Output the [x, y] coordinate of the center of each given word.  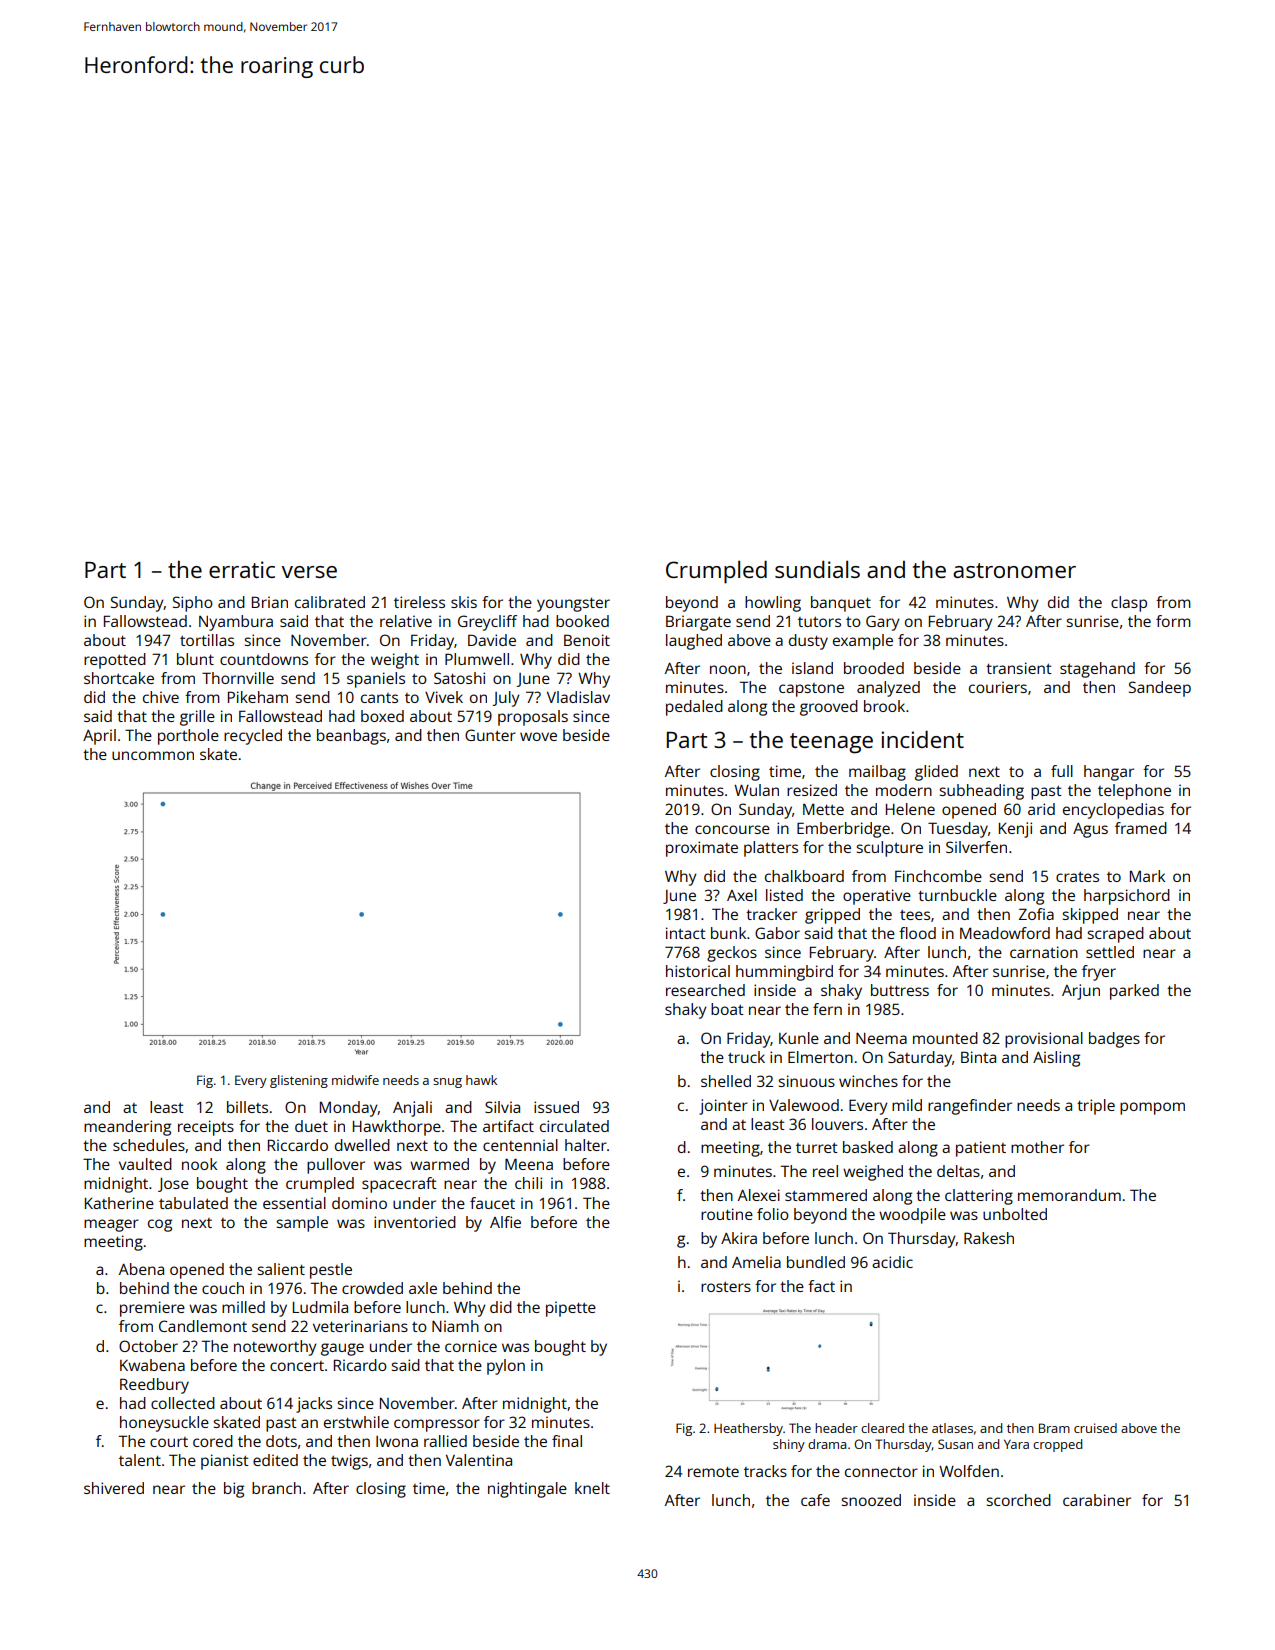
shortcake [119, 678]
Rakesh [989, 1238]
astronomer [1014, 570]
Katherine [119, 1203]
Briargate [698, 623]
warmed [439, 1164]
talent [140, 1460]
